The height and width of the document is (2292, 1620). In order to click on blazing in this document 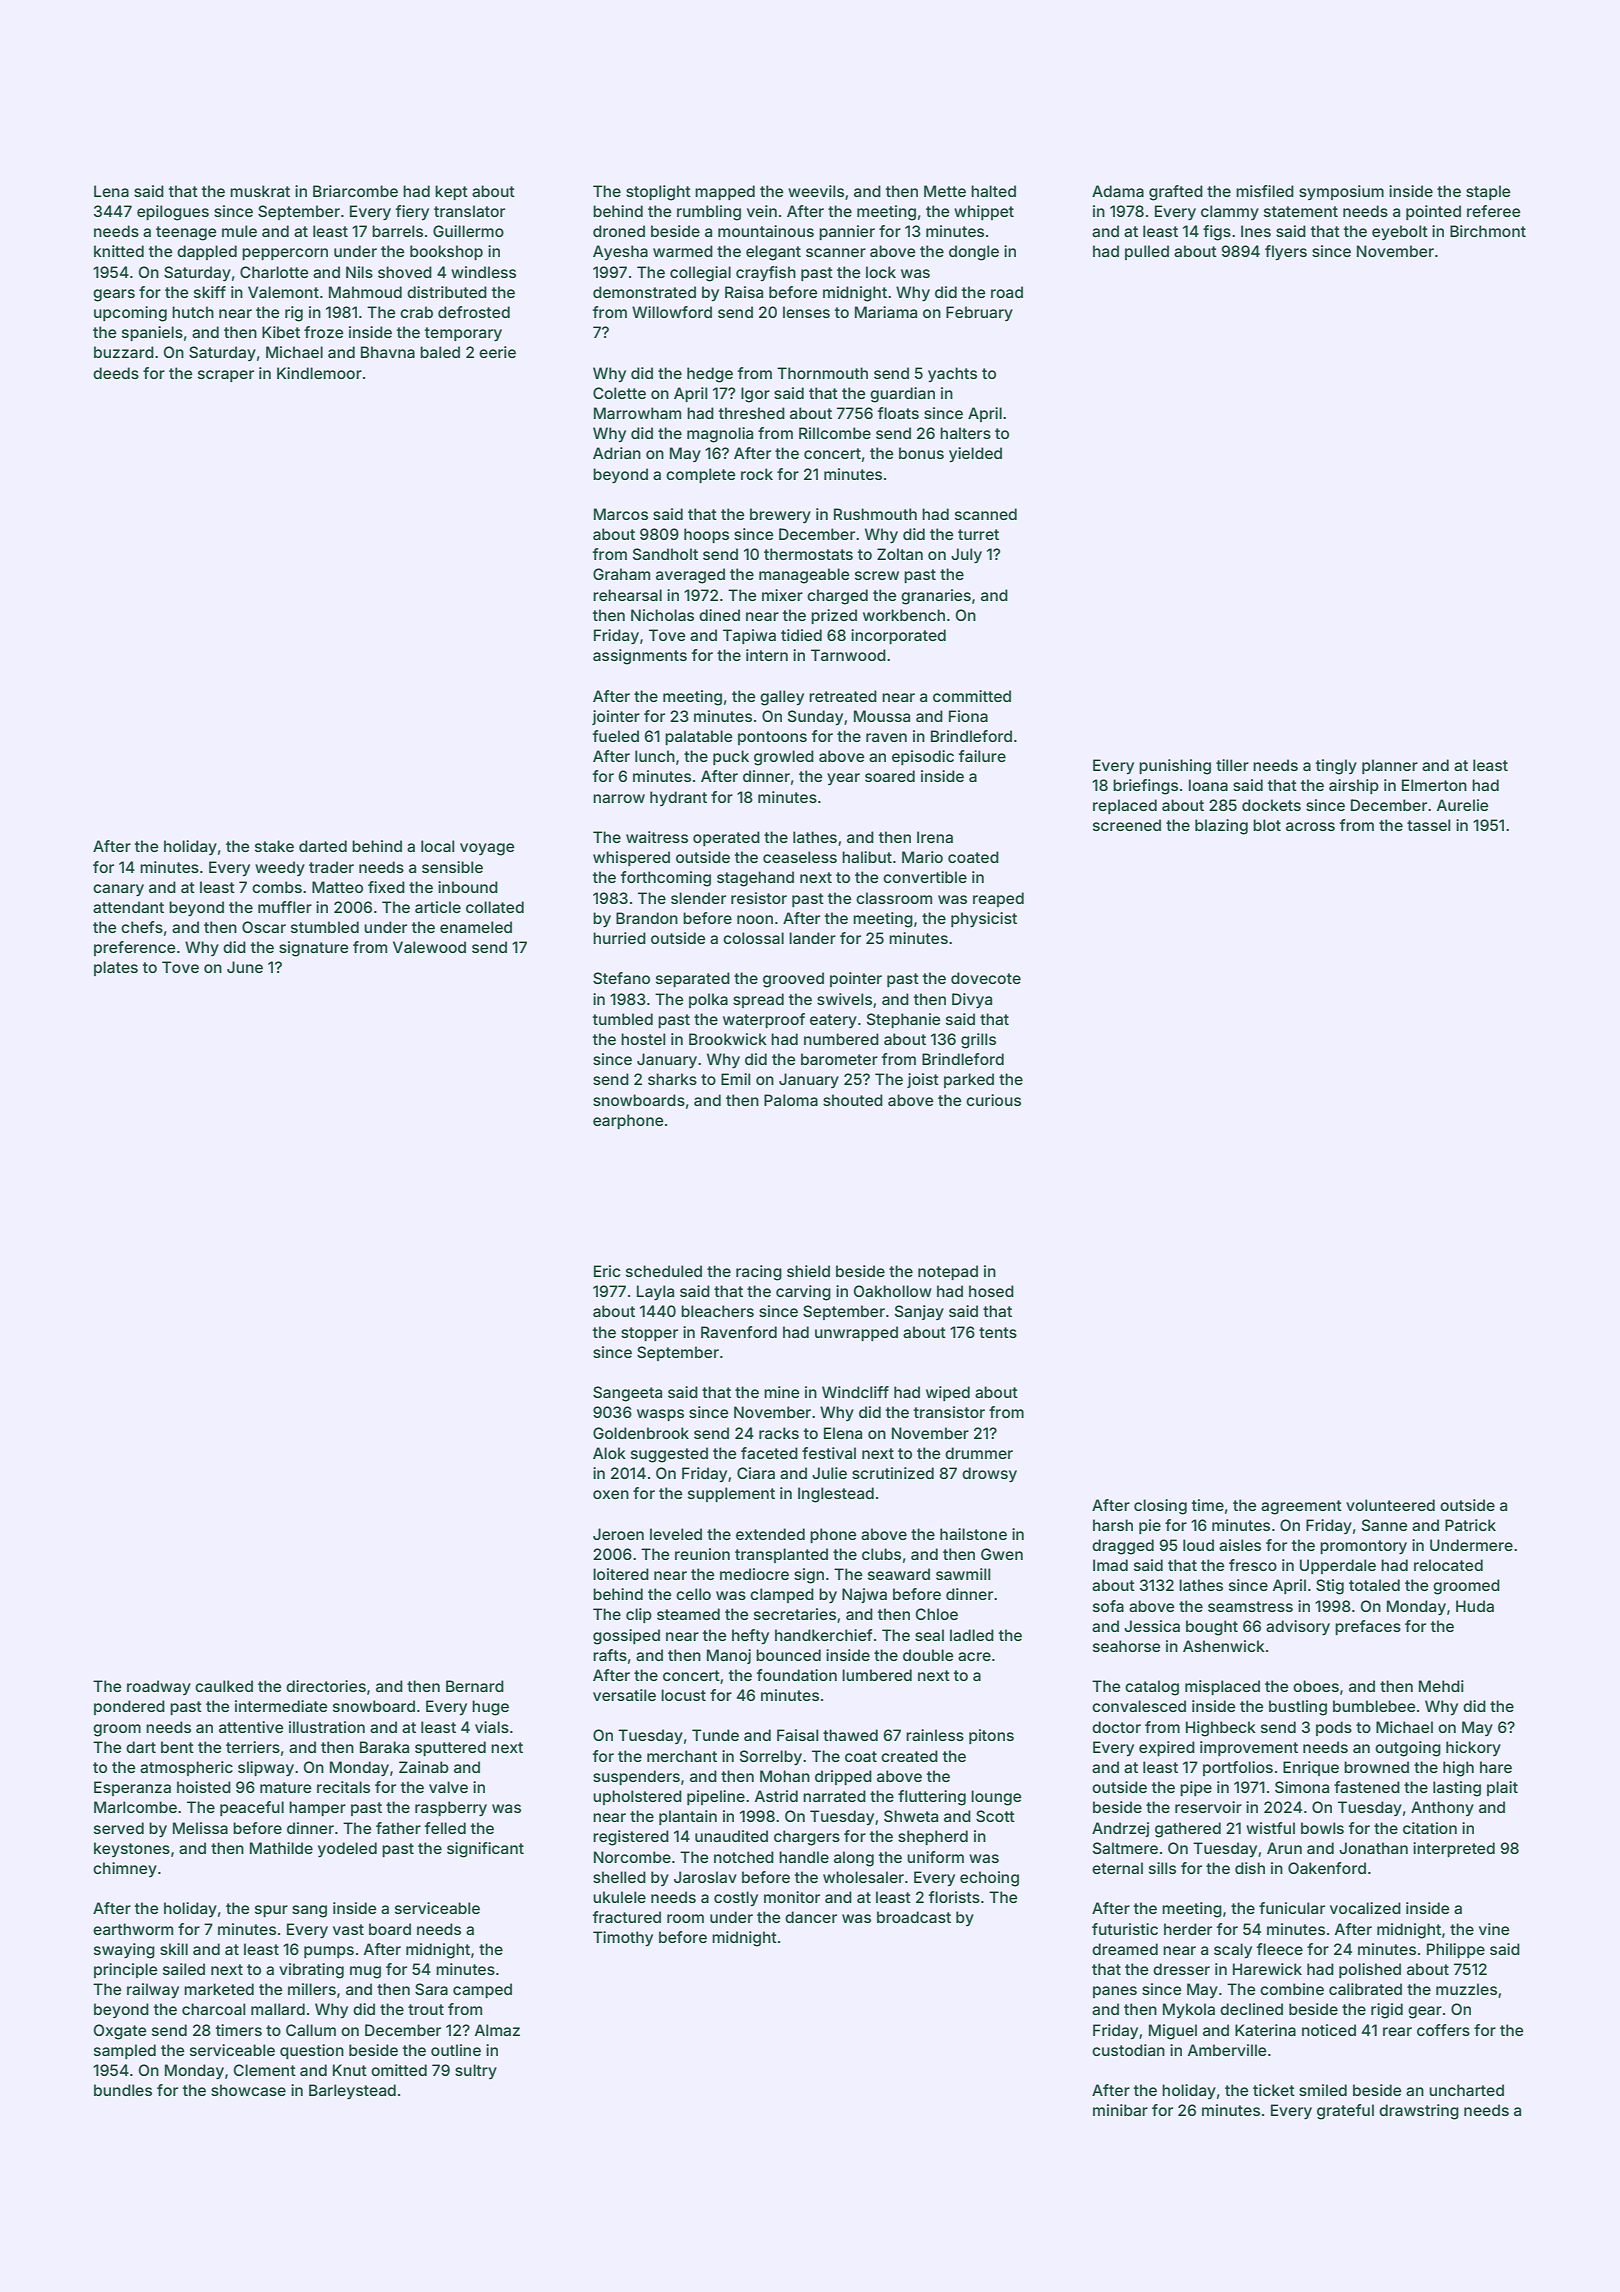, I will do `click(1221, 827)`.
